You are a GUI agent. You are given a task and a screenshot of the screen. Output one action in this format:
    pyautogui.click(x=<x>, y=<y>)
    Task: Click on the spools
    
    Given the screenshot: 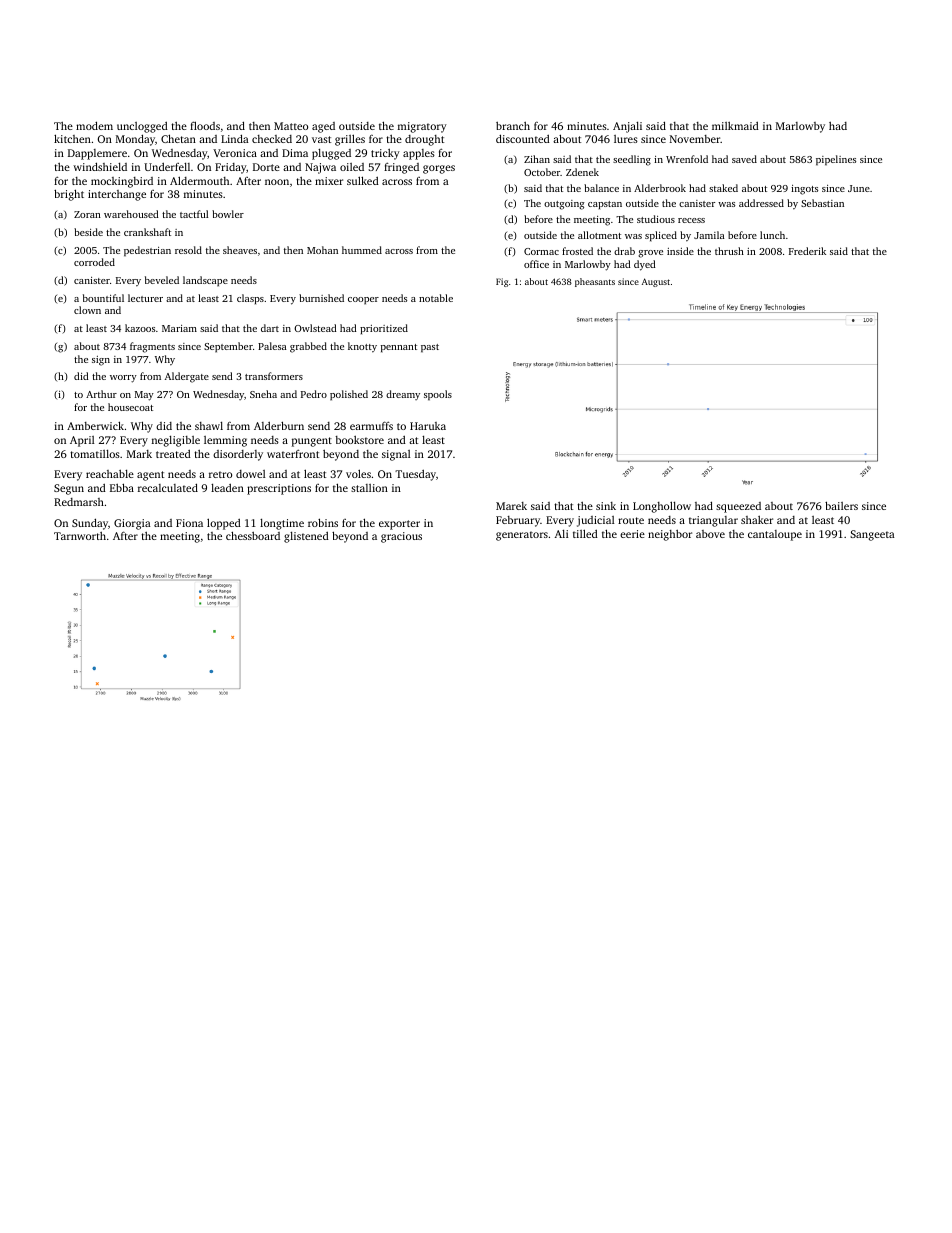 What is the action you would take?
    pyautogui.click(x=438, y=395)
